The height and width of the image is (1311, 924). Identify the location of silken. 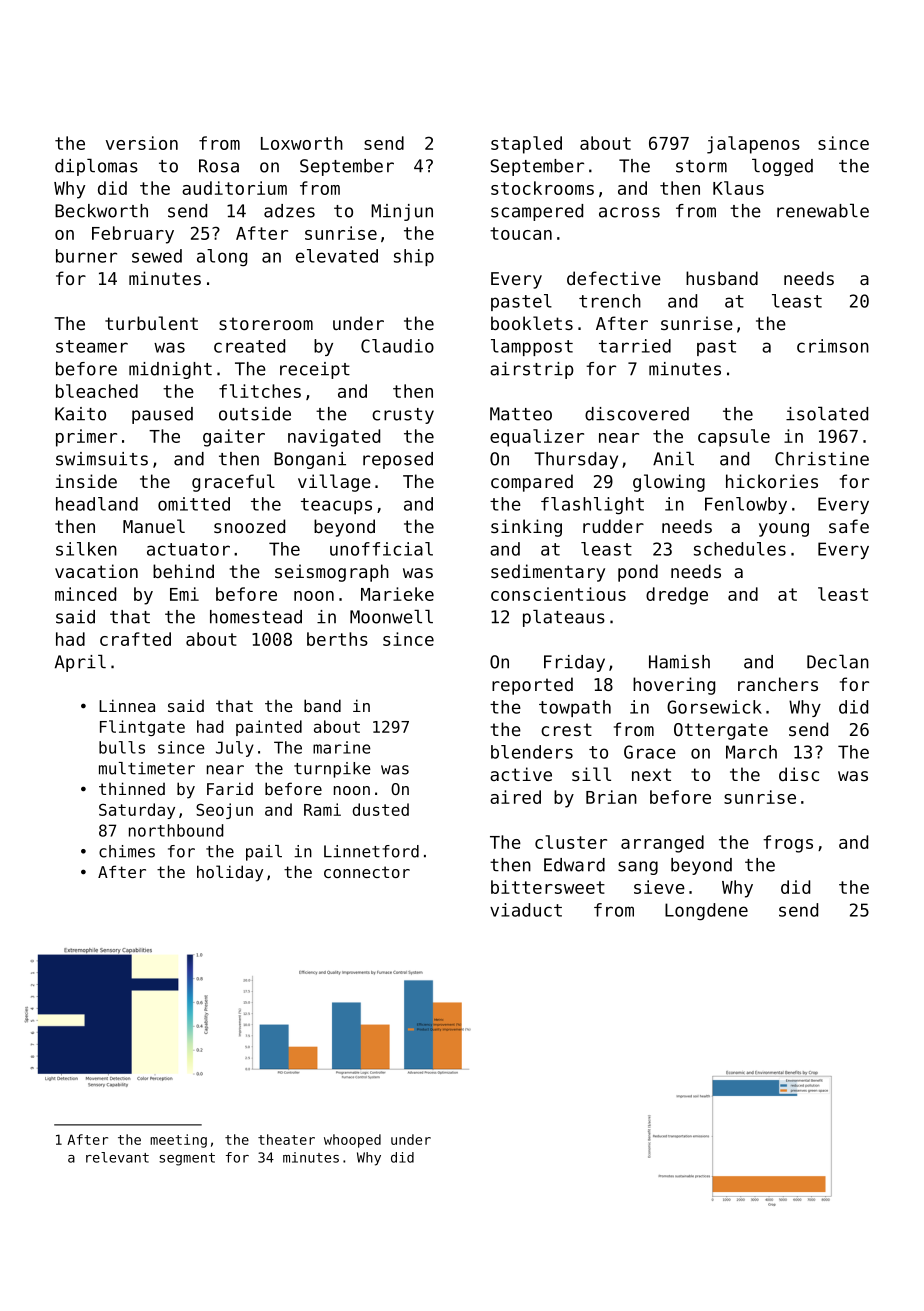
(86, 549).
